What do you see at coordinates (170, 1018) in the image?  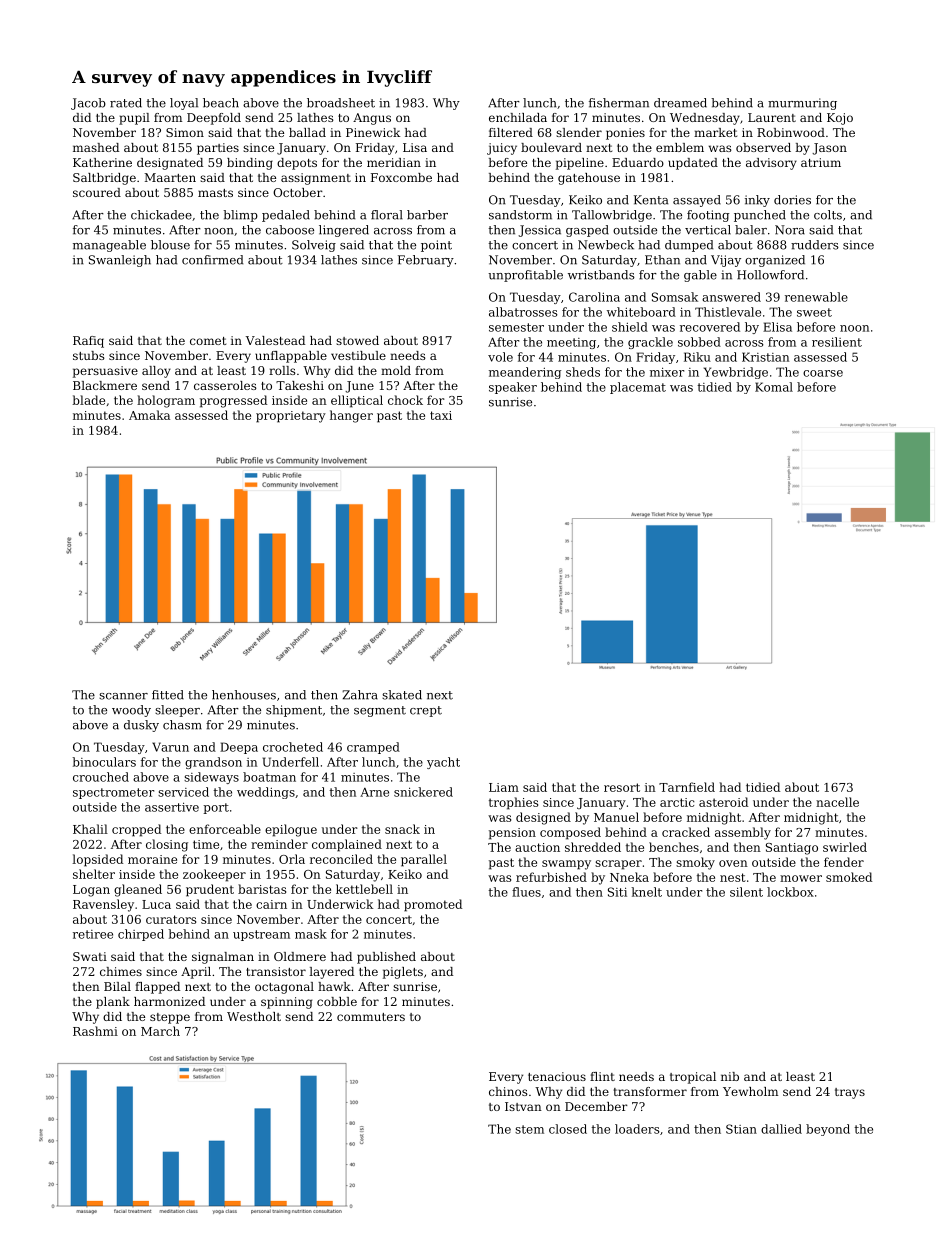 I see `steppe` at bounding box center [170, 1018].
